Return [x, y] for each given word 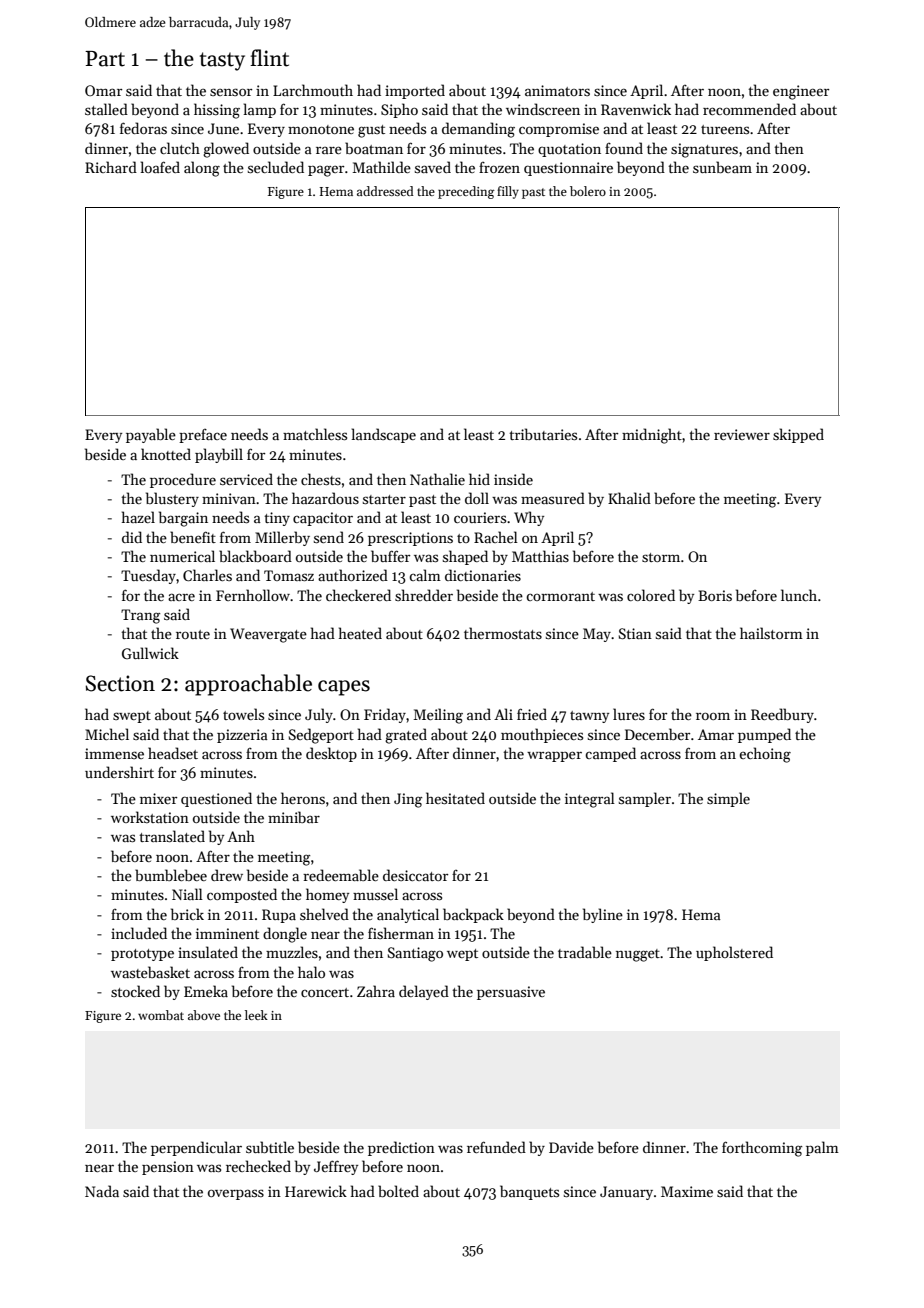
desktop [331, 754]
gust [371, 131]
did [132, 537]
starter [384, 499]
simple [728, 799]
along [202, 169]
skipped [798, 435]
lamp [260, 110]
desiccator [415, 875]
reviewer [742, 434]
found [624, 148]
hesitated [455, 798]
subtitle [270, 1147]
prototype [142, 955]
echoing [765, 755]
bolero [588, 191]
